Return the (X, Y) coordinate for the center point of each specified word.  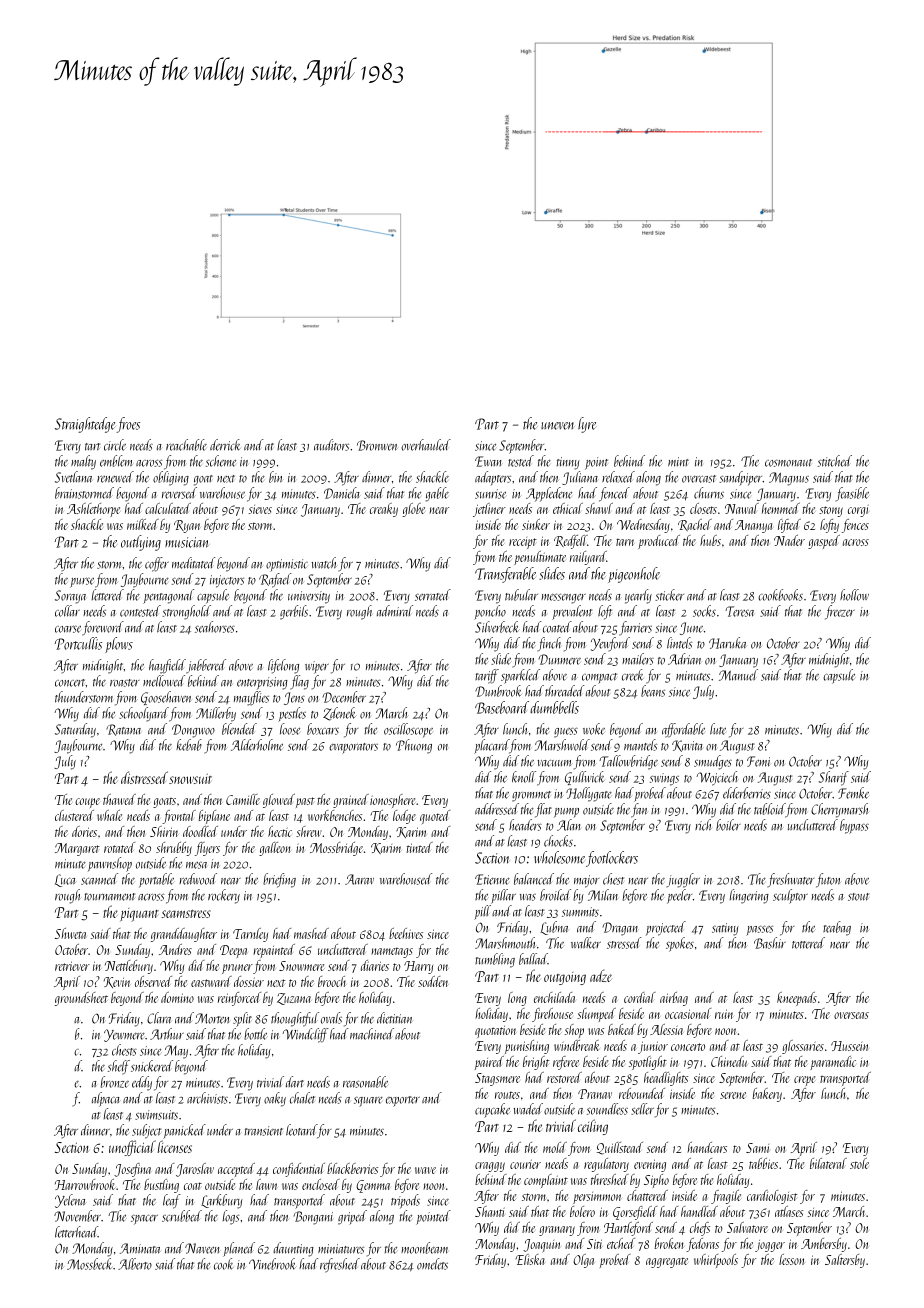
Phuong (414, 746)
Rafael (275, 580)
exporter (403, 1101)
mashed (311, 933)
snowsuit (190, 779)
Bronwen (377, 445)
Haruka (727, 643)
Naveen (202, 1248)
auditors (331, 445)
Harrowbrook (85, 1184)
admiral (395, 611)
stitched (835, 461)
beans (653, 691)
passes (759, 931)
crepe (804, 1081)
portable (156, 880)
